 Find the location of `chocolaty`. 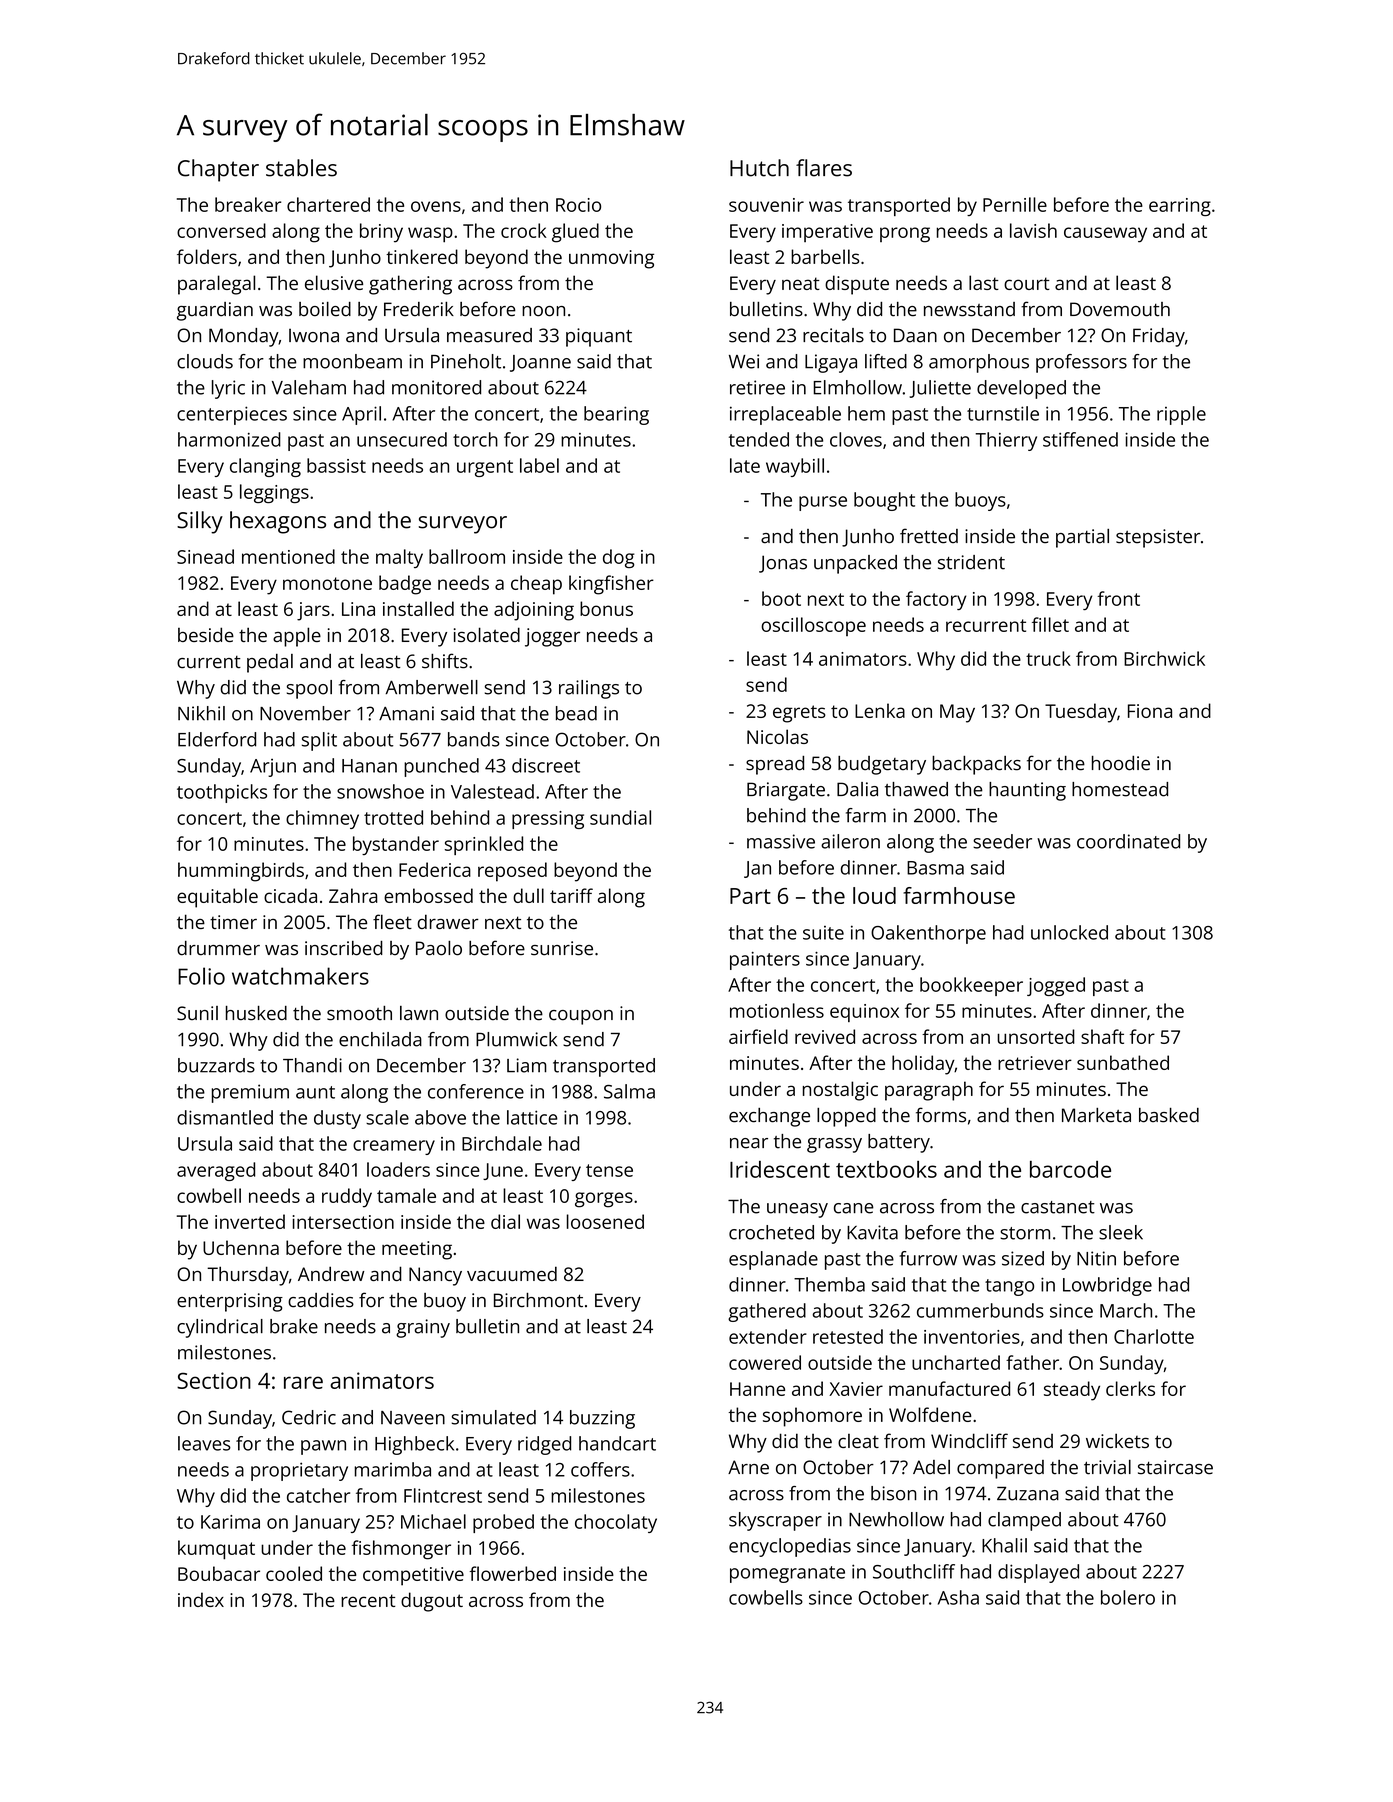

chocolaty is located at coordinates (616, 1523).
